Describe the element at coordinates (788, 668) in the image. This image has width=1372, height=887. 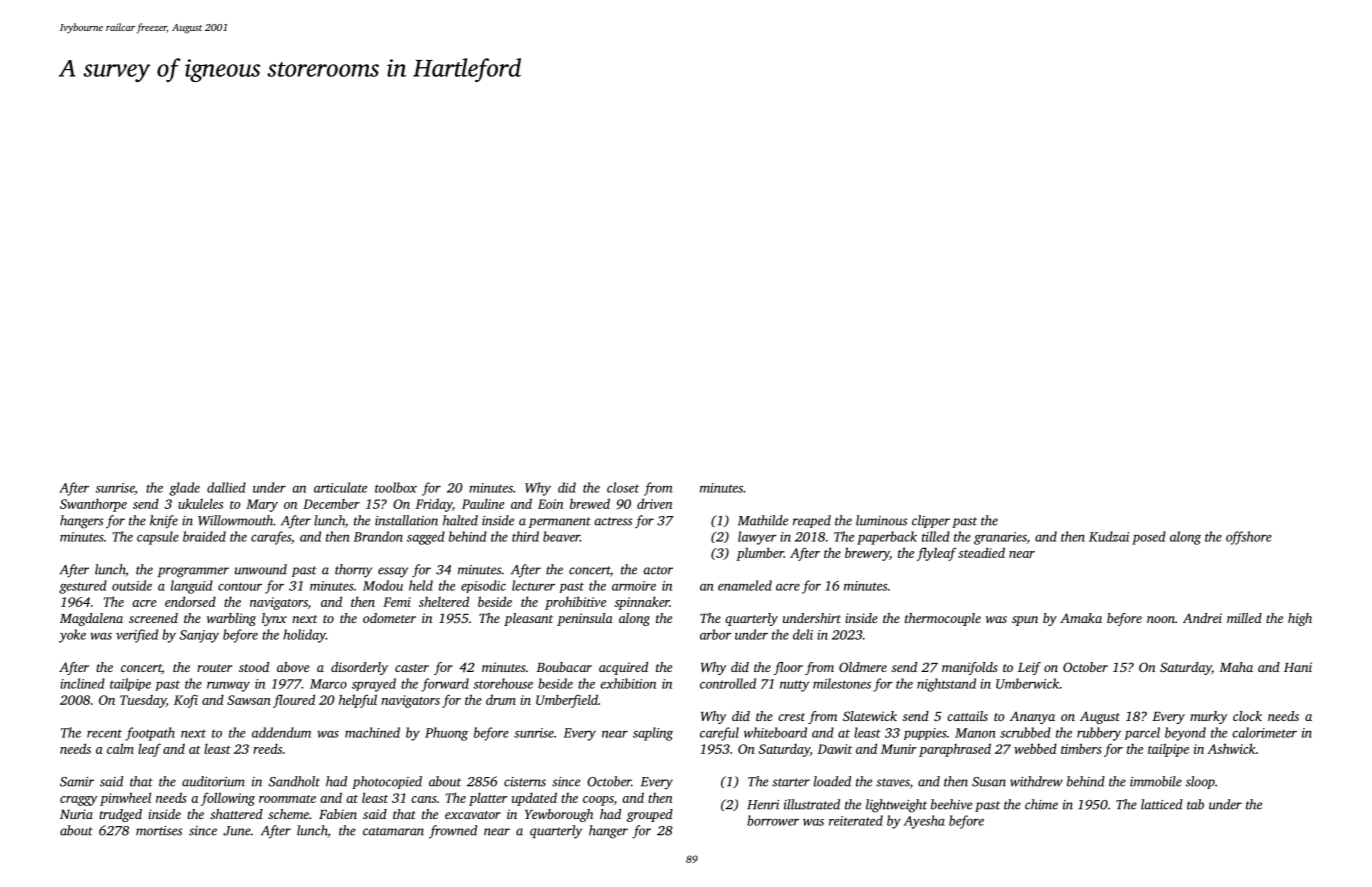
I see `floor` at that location.
